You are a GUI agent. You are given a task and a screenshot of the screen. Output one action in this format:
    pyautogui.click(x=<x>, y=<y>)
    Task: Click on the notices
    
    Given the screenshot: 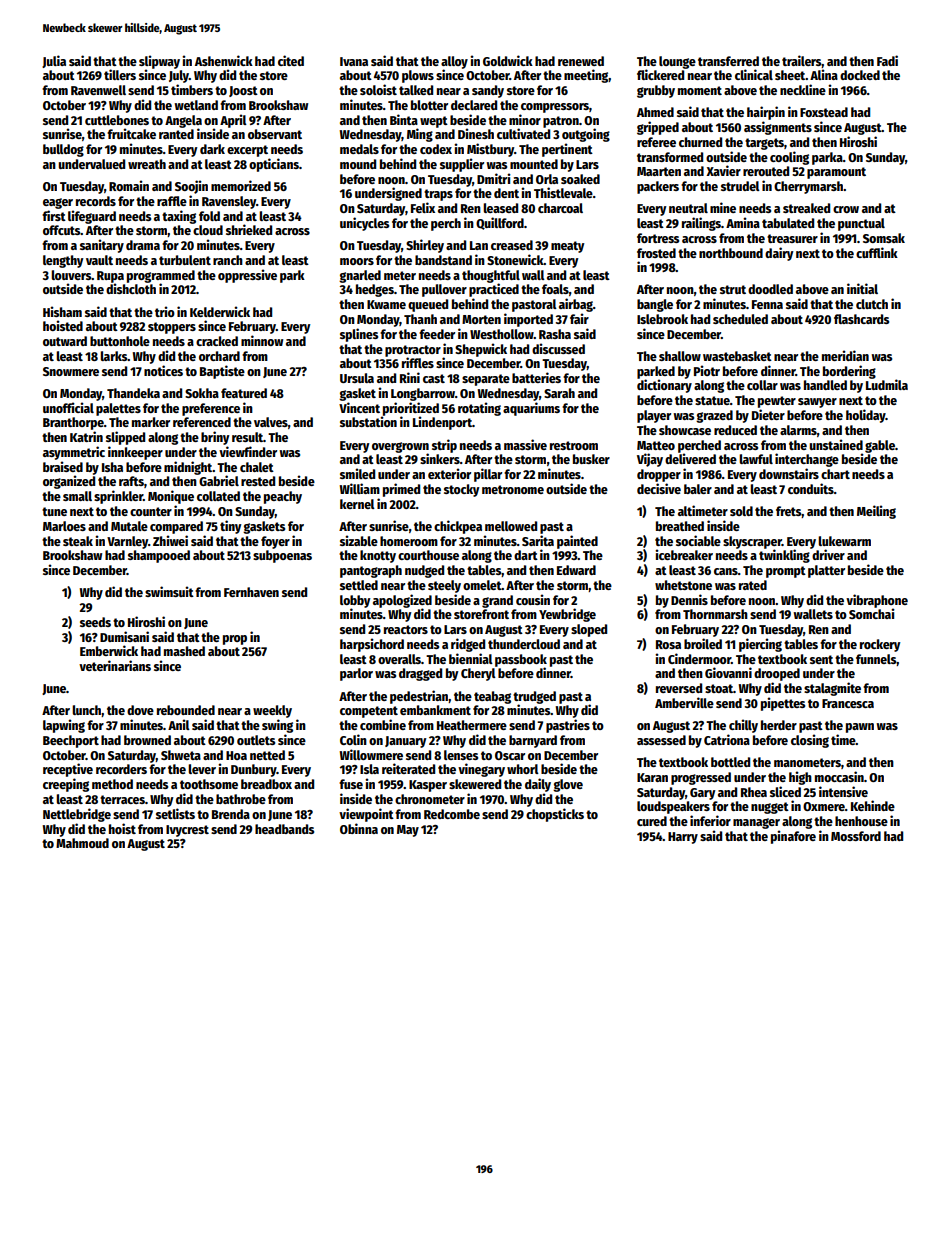 What is the action you would take?
    pyautogui.click(x=163, y=370)
